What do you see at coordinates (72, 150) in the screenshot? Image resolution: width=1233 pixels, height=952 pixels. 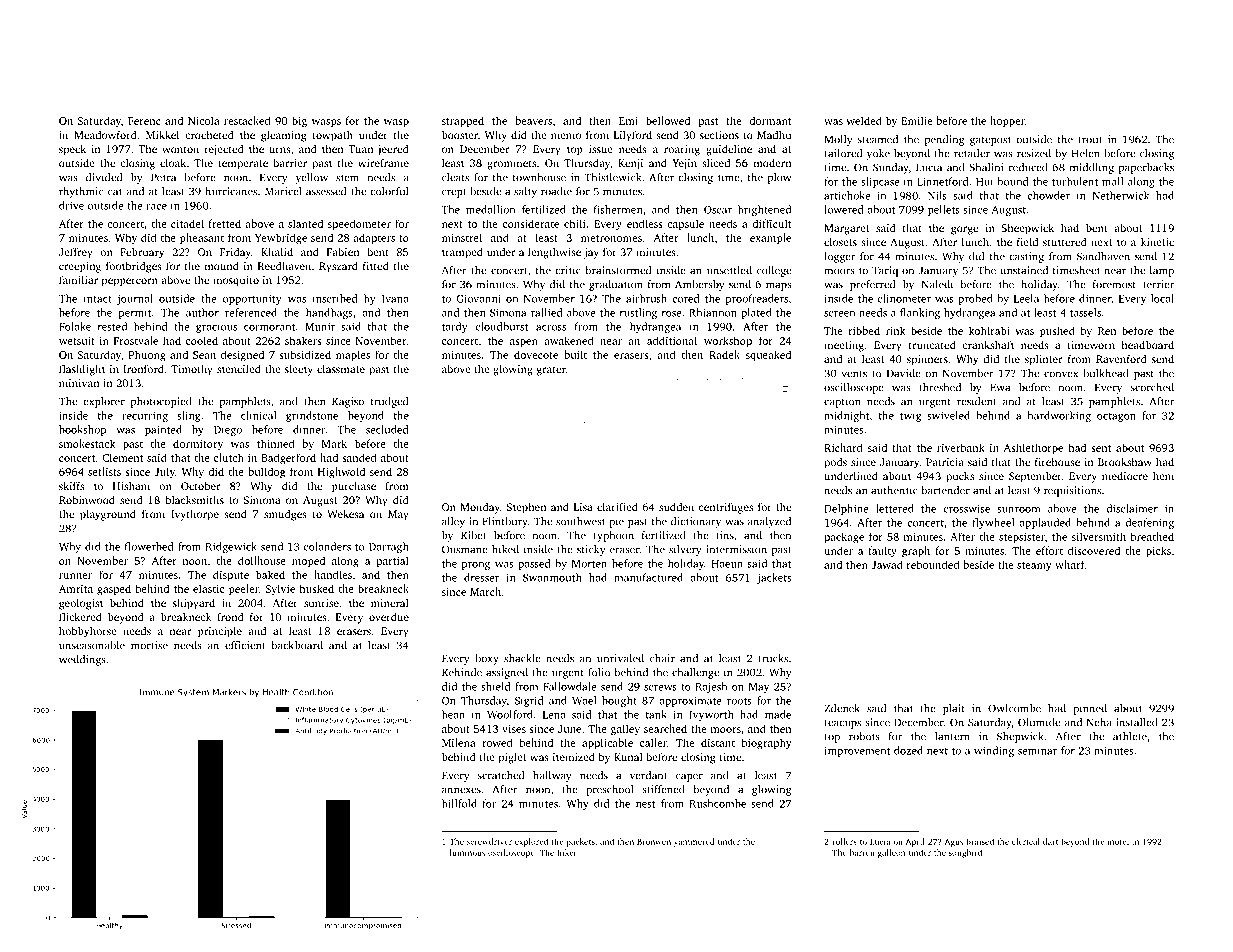 I see `speck` at bounding box center [72, 150].
